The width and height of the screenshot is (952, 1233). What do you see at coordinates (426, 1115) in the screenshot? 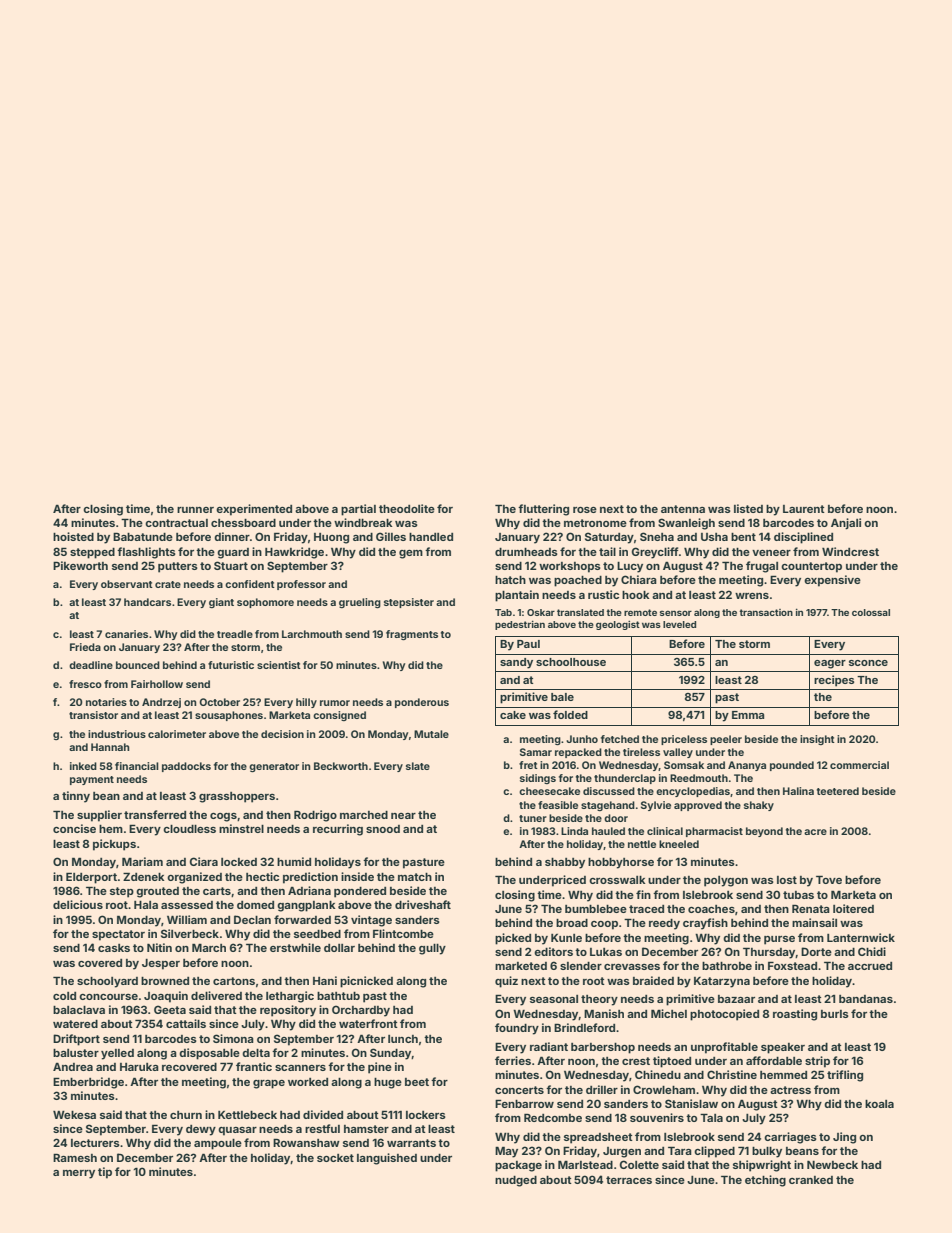
I see `lockers` at bounding box center [426, 1115].
